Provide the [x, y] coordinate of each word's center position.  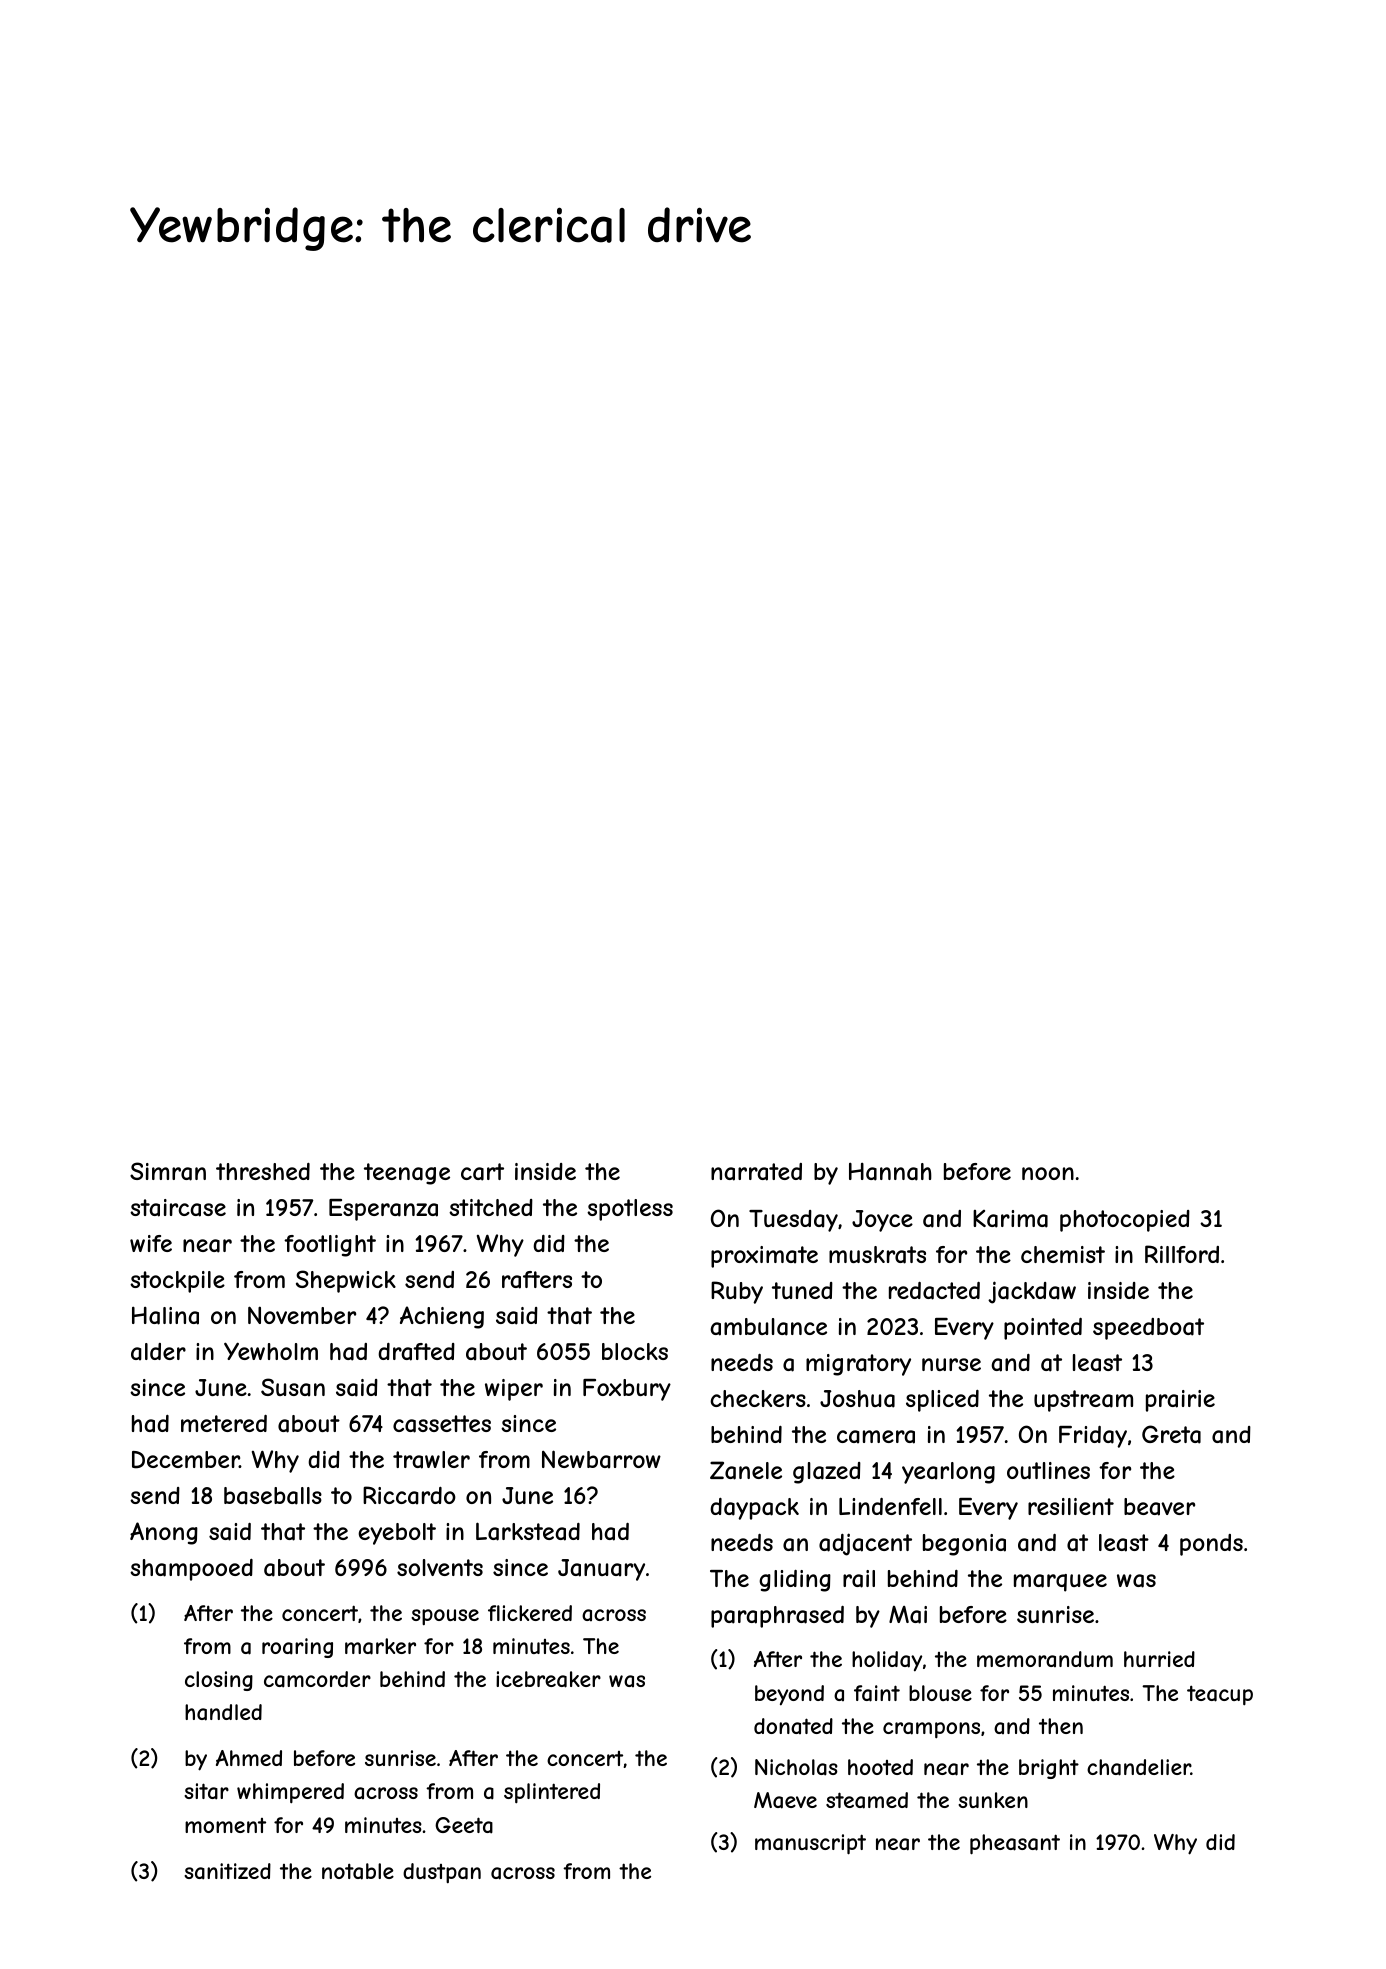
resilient [1071, 1506]
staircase [178, 1208]
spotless [630, 1210]
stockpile [177, 1282]
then [1061, 1726]
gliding [795, 1581]
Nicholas [796, 1767]
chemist [1063, 1254]
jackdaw [1032, 1292]
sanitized [227, 1871]
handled [223, 1712]
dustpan [442, 1873]
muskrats [877, 1255]
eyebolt [397, 1534]
